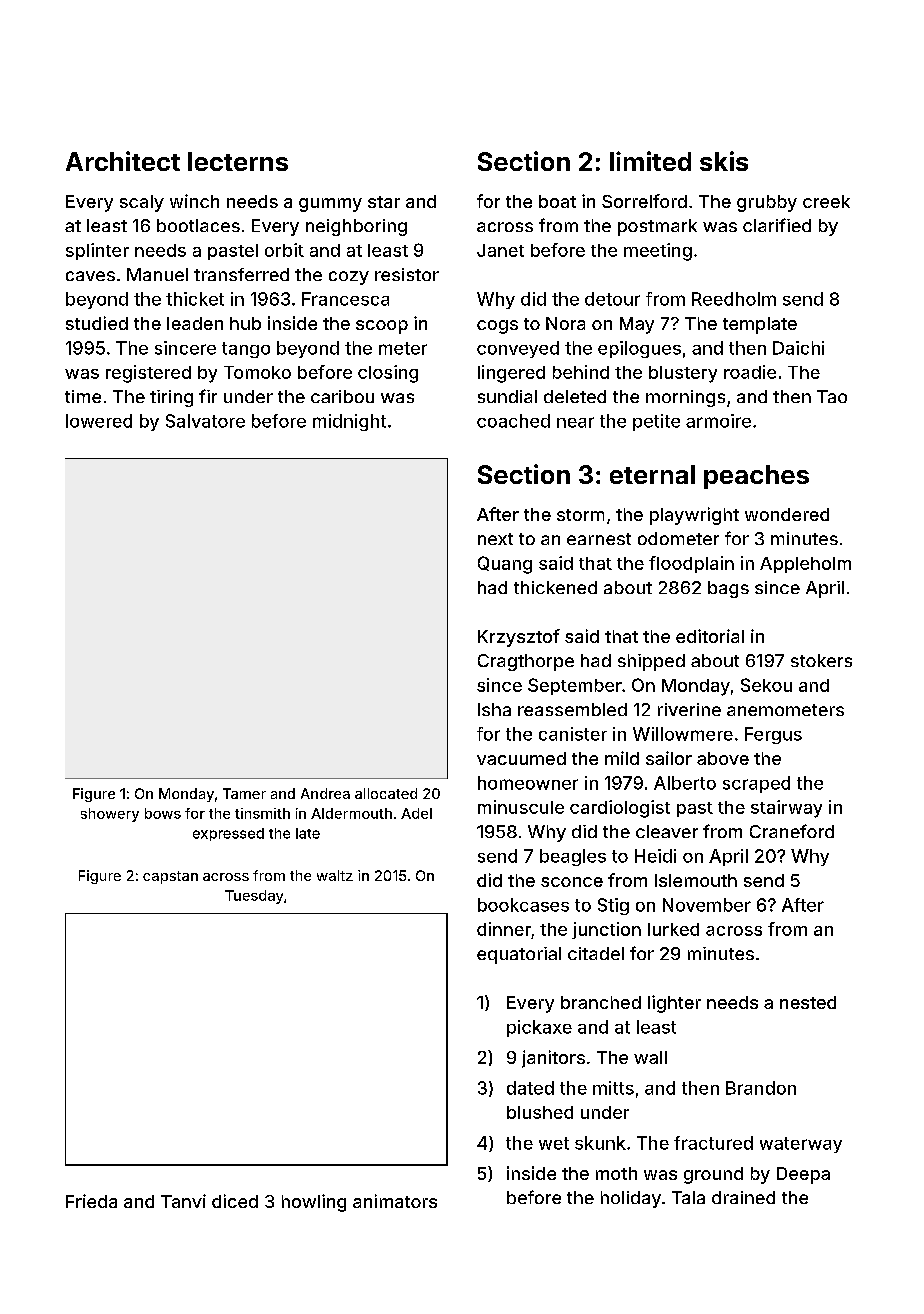  What do you see at coordinates (238, 161) in the screenshot?
I see `lecterns` at bounding box center [238, 161].
